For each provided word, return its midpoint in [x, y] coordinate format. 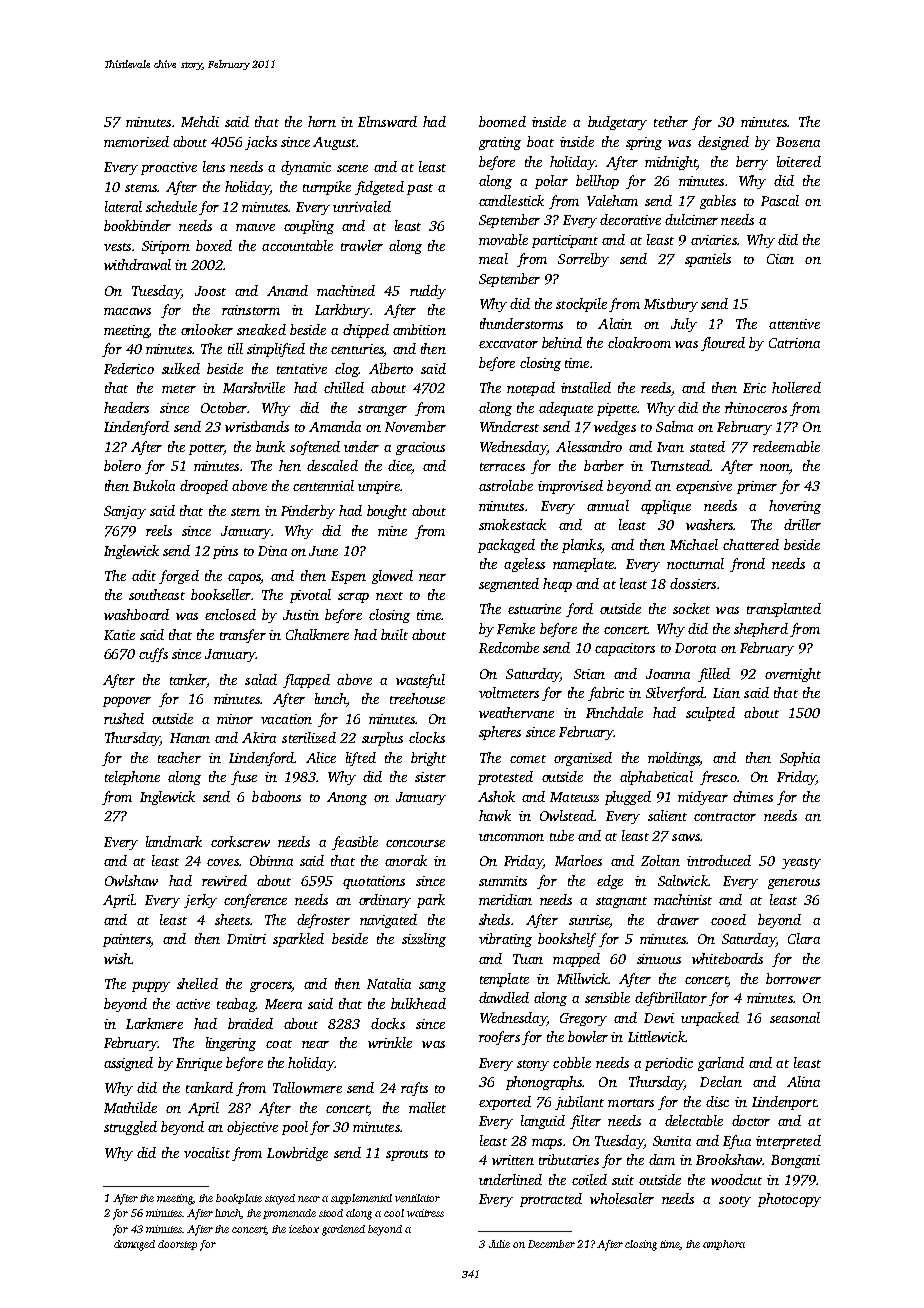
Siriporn [166, 247]
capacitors [625, 649]
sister [430, 777]
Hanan [190, 738]
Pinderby [308, 512]
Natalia [389, 983]
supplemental [361, 1199]
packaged [506, 546]
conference [255, 901]
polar [551, 182]
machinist [683, 899]
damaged [134, 1245]
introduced [719, 860]
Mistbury [671, 305]
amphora [724, 1245]
